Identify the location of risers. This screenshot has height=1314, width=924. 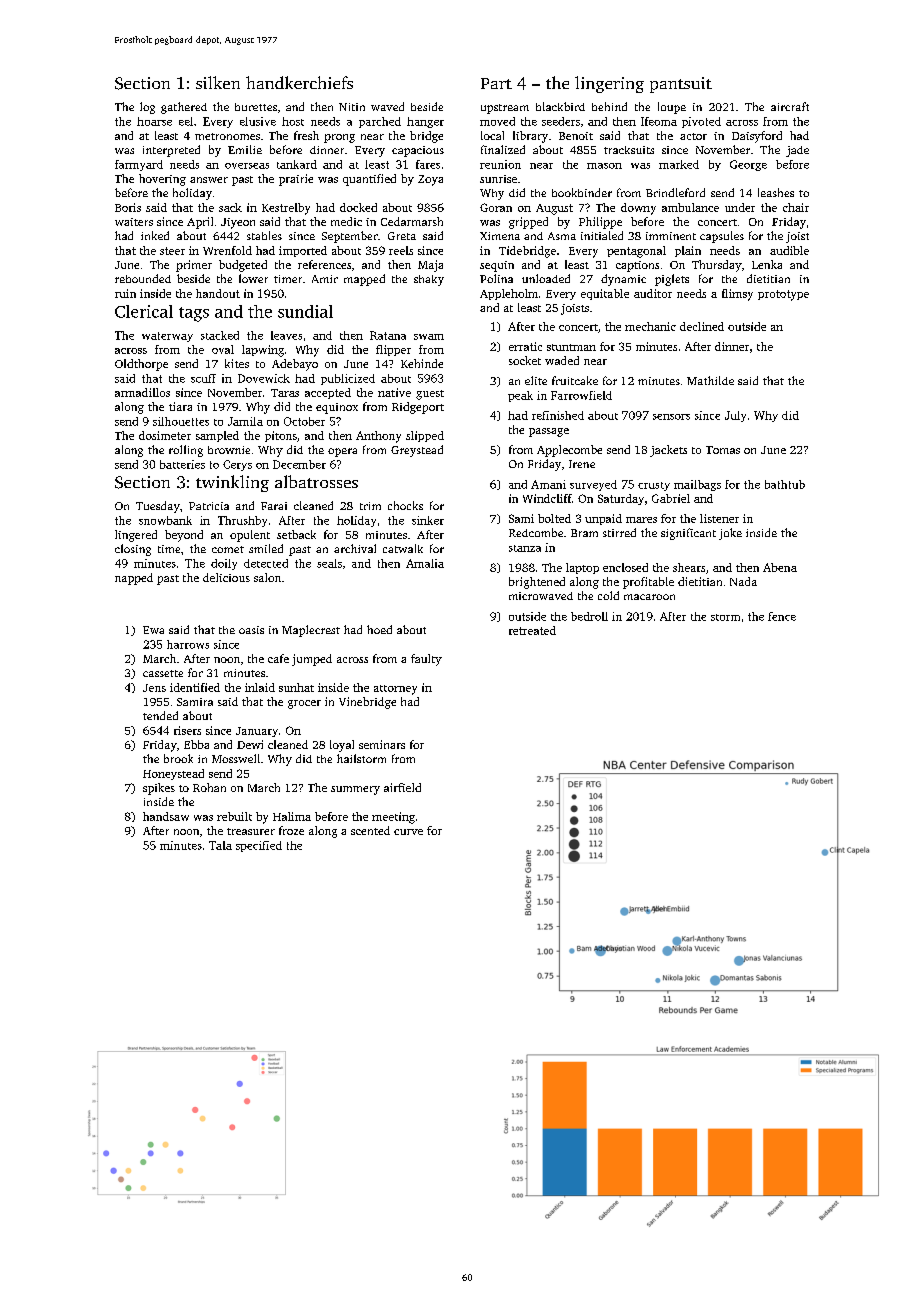
(187, 730).
